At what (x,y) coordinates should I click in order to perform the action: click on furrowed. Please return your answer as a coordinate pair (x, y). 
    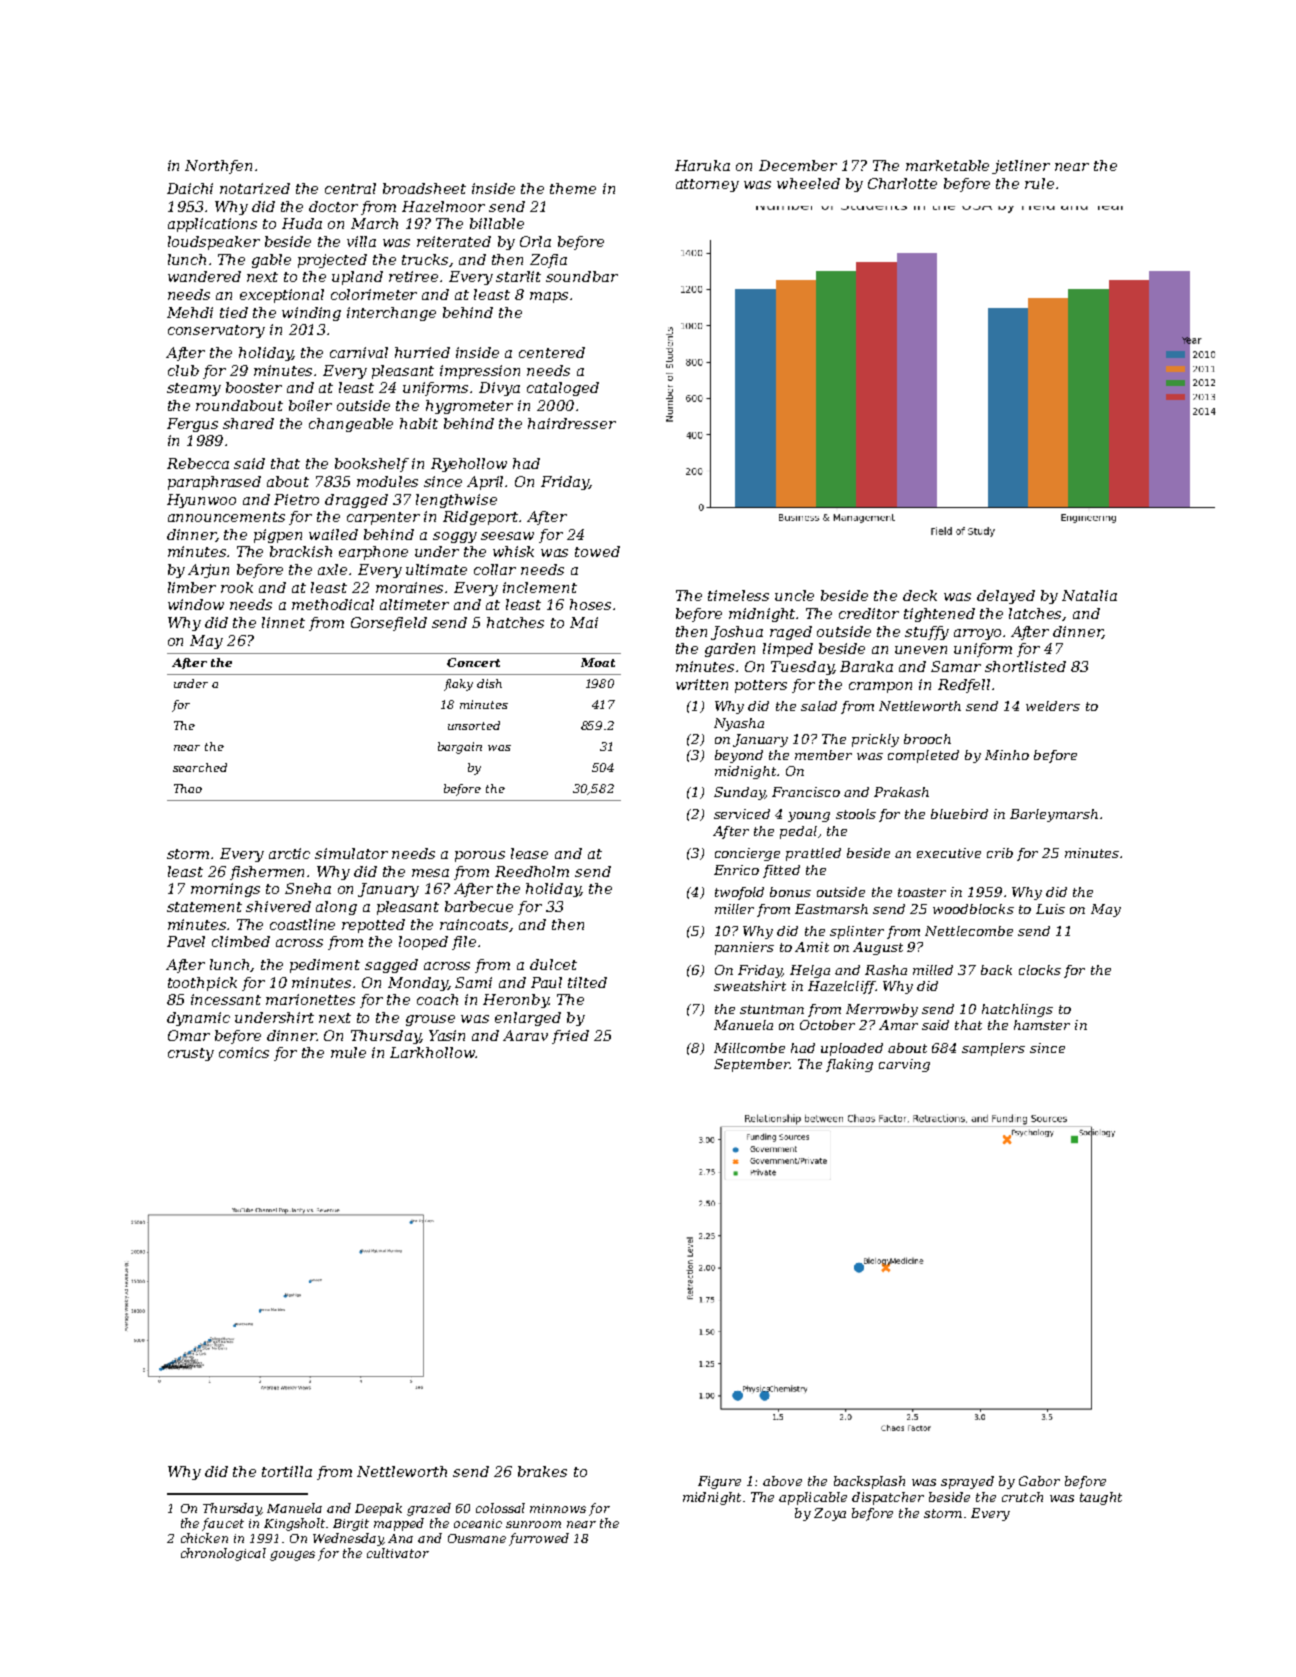
    Looking at the image, I should click on (539, 1539).
